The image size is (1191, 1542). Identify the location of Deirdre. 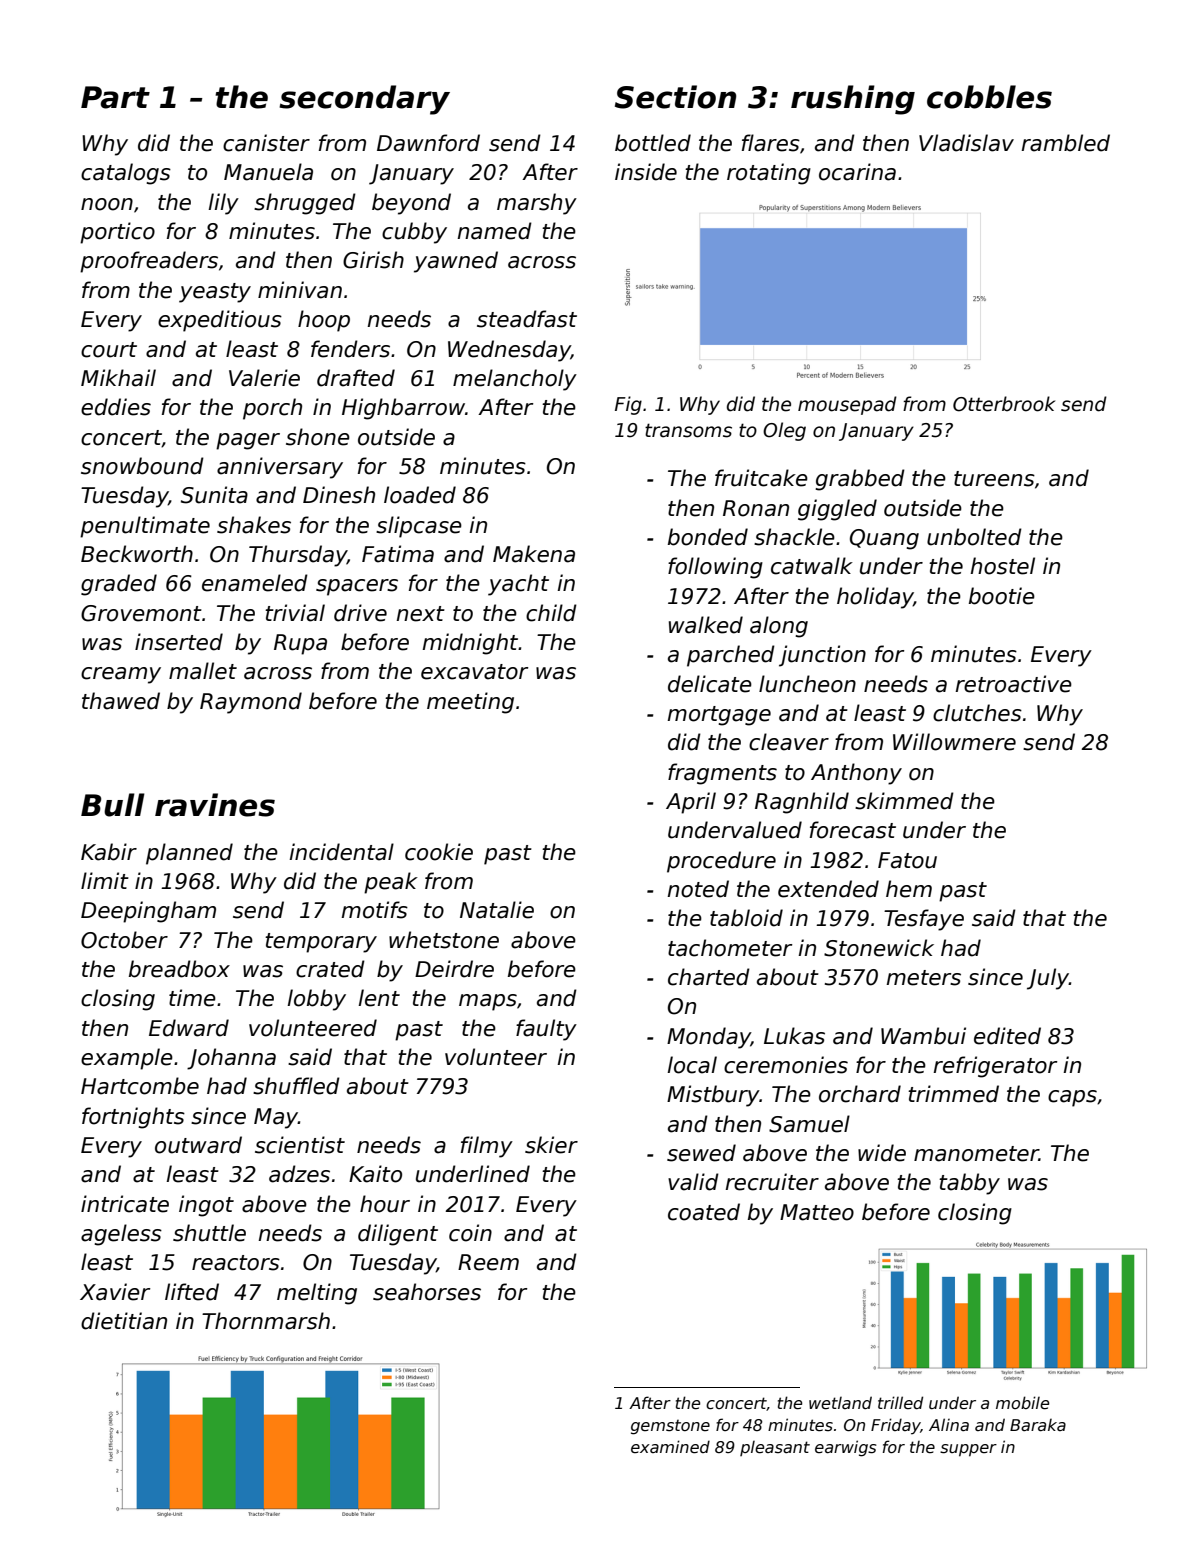
(454, 969).
